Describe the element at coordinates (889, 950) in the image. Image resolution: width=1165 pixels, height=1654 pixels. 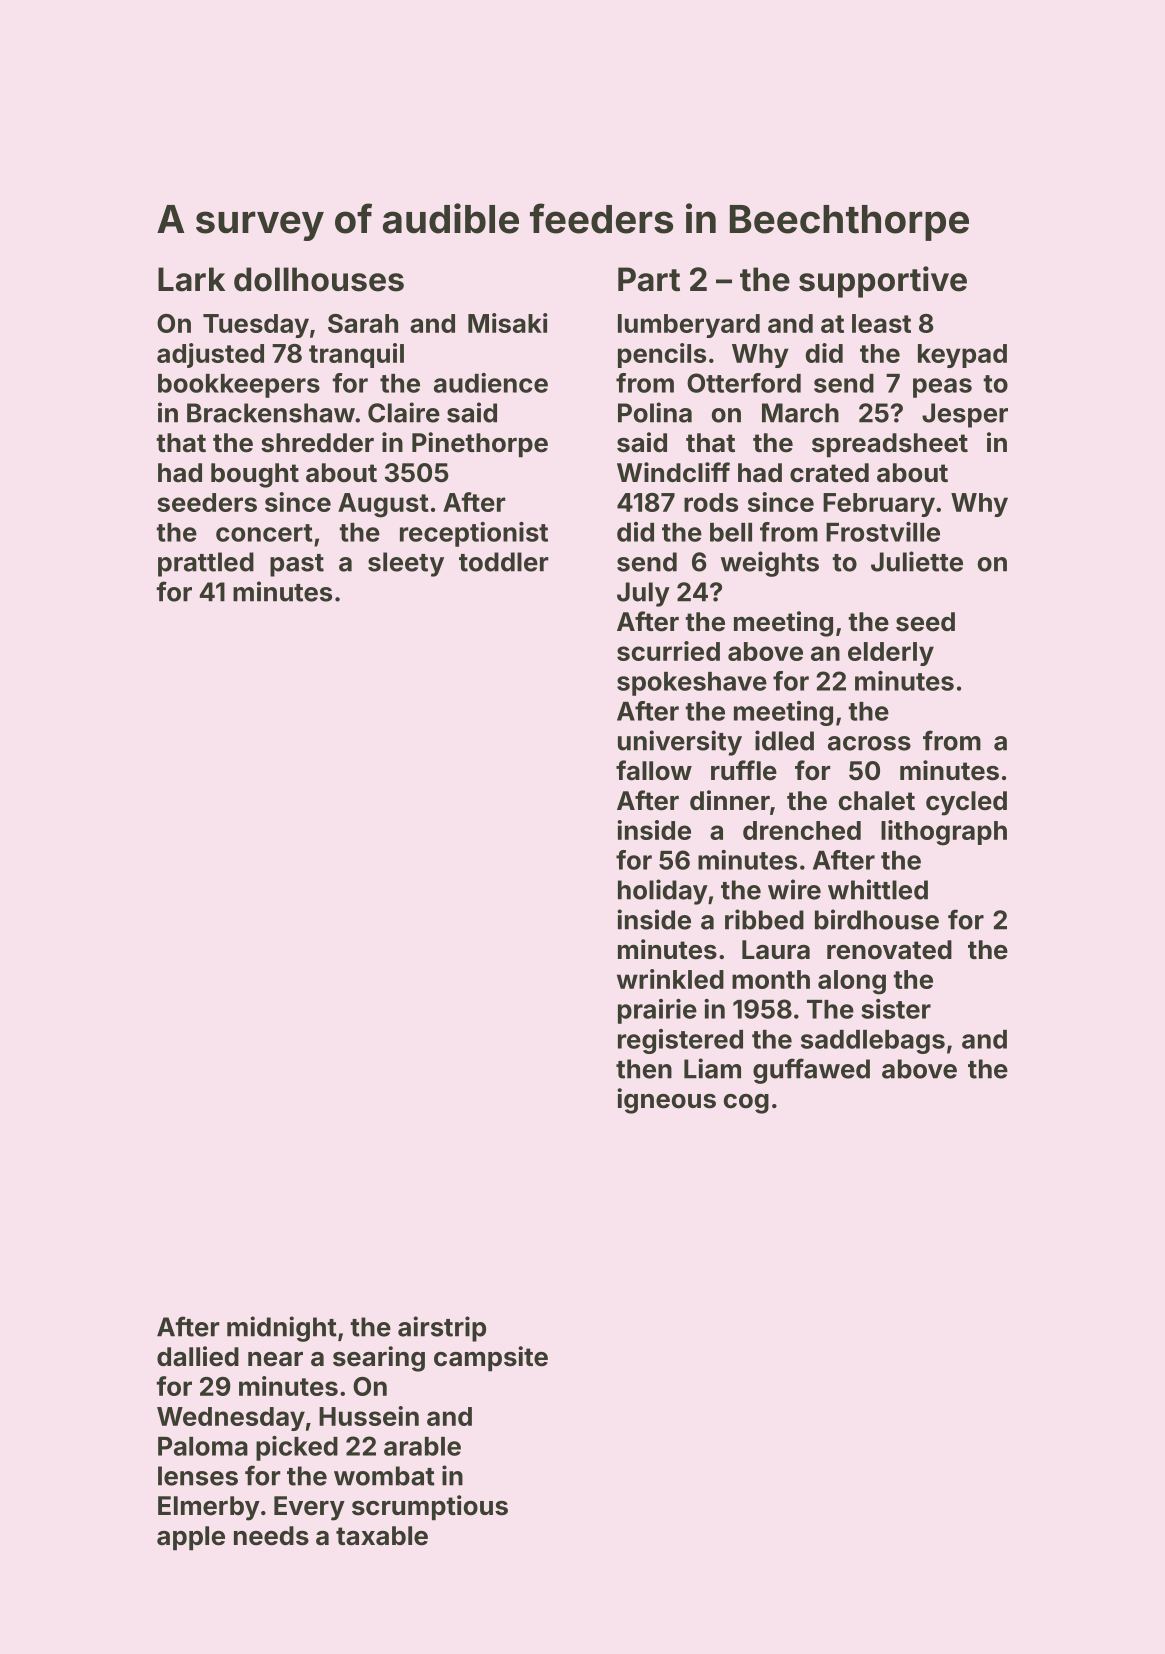
I see `renovated` at that location.
